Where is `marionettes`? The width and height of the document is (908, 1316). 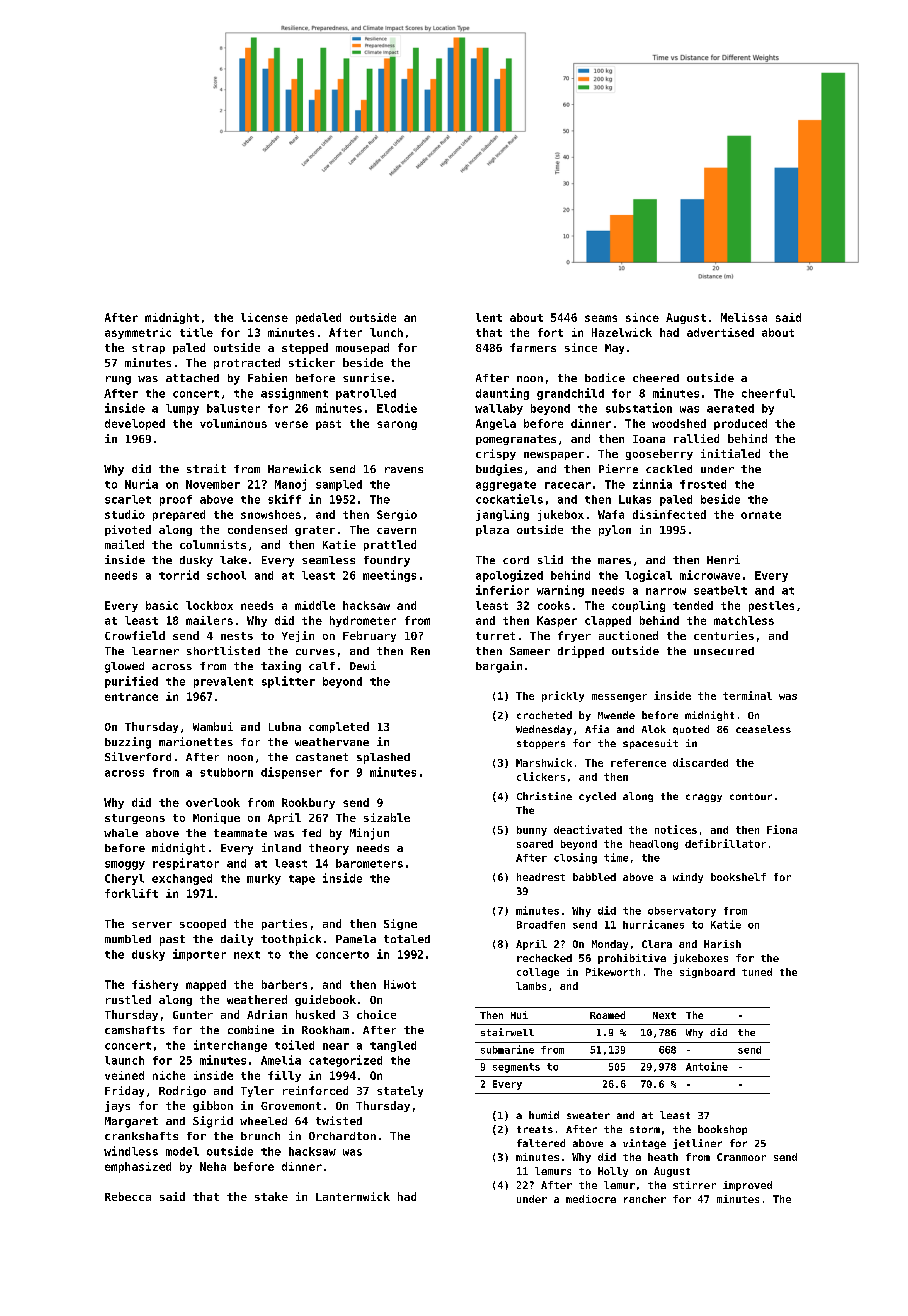
marionettes is located at coordinates (196, 741).
